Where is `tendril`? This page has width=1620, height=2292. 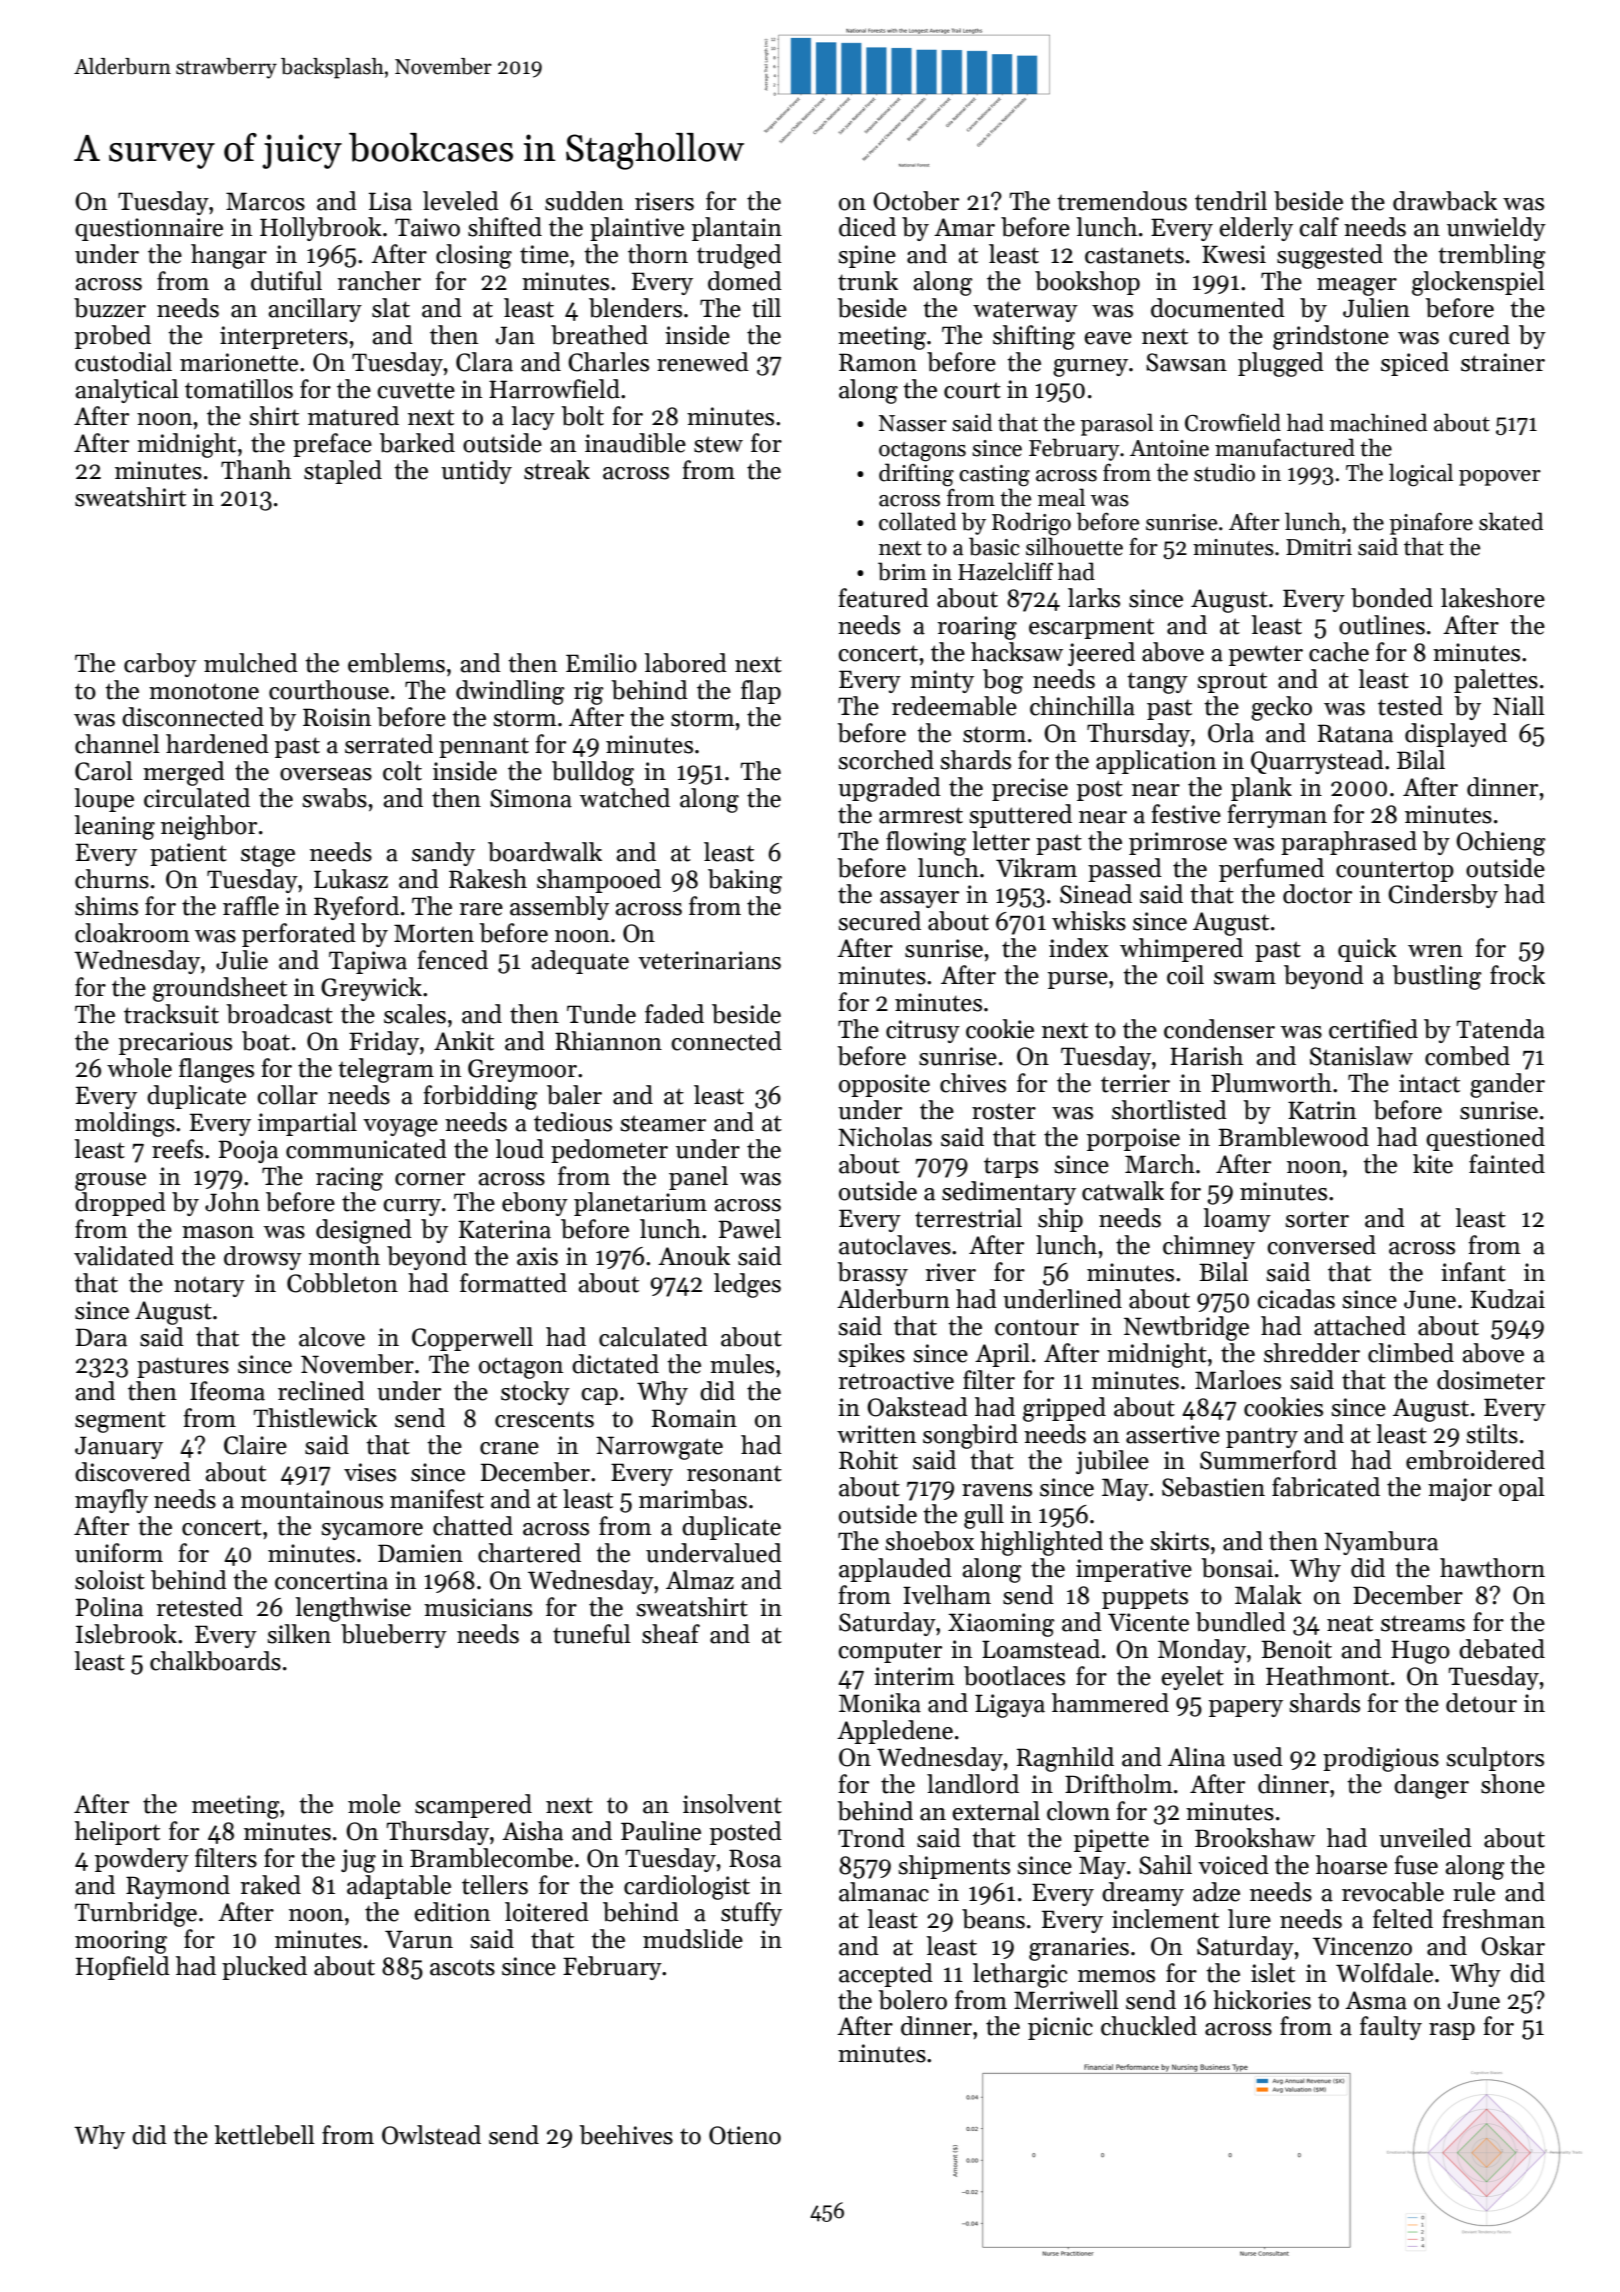
tendril is located at coordinates (1231, 201).
